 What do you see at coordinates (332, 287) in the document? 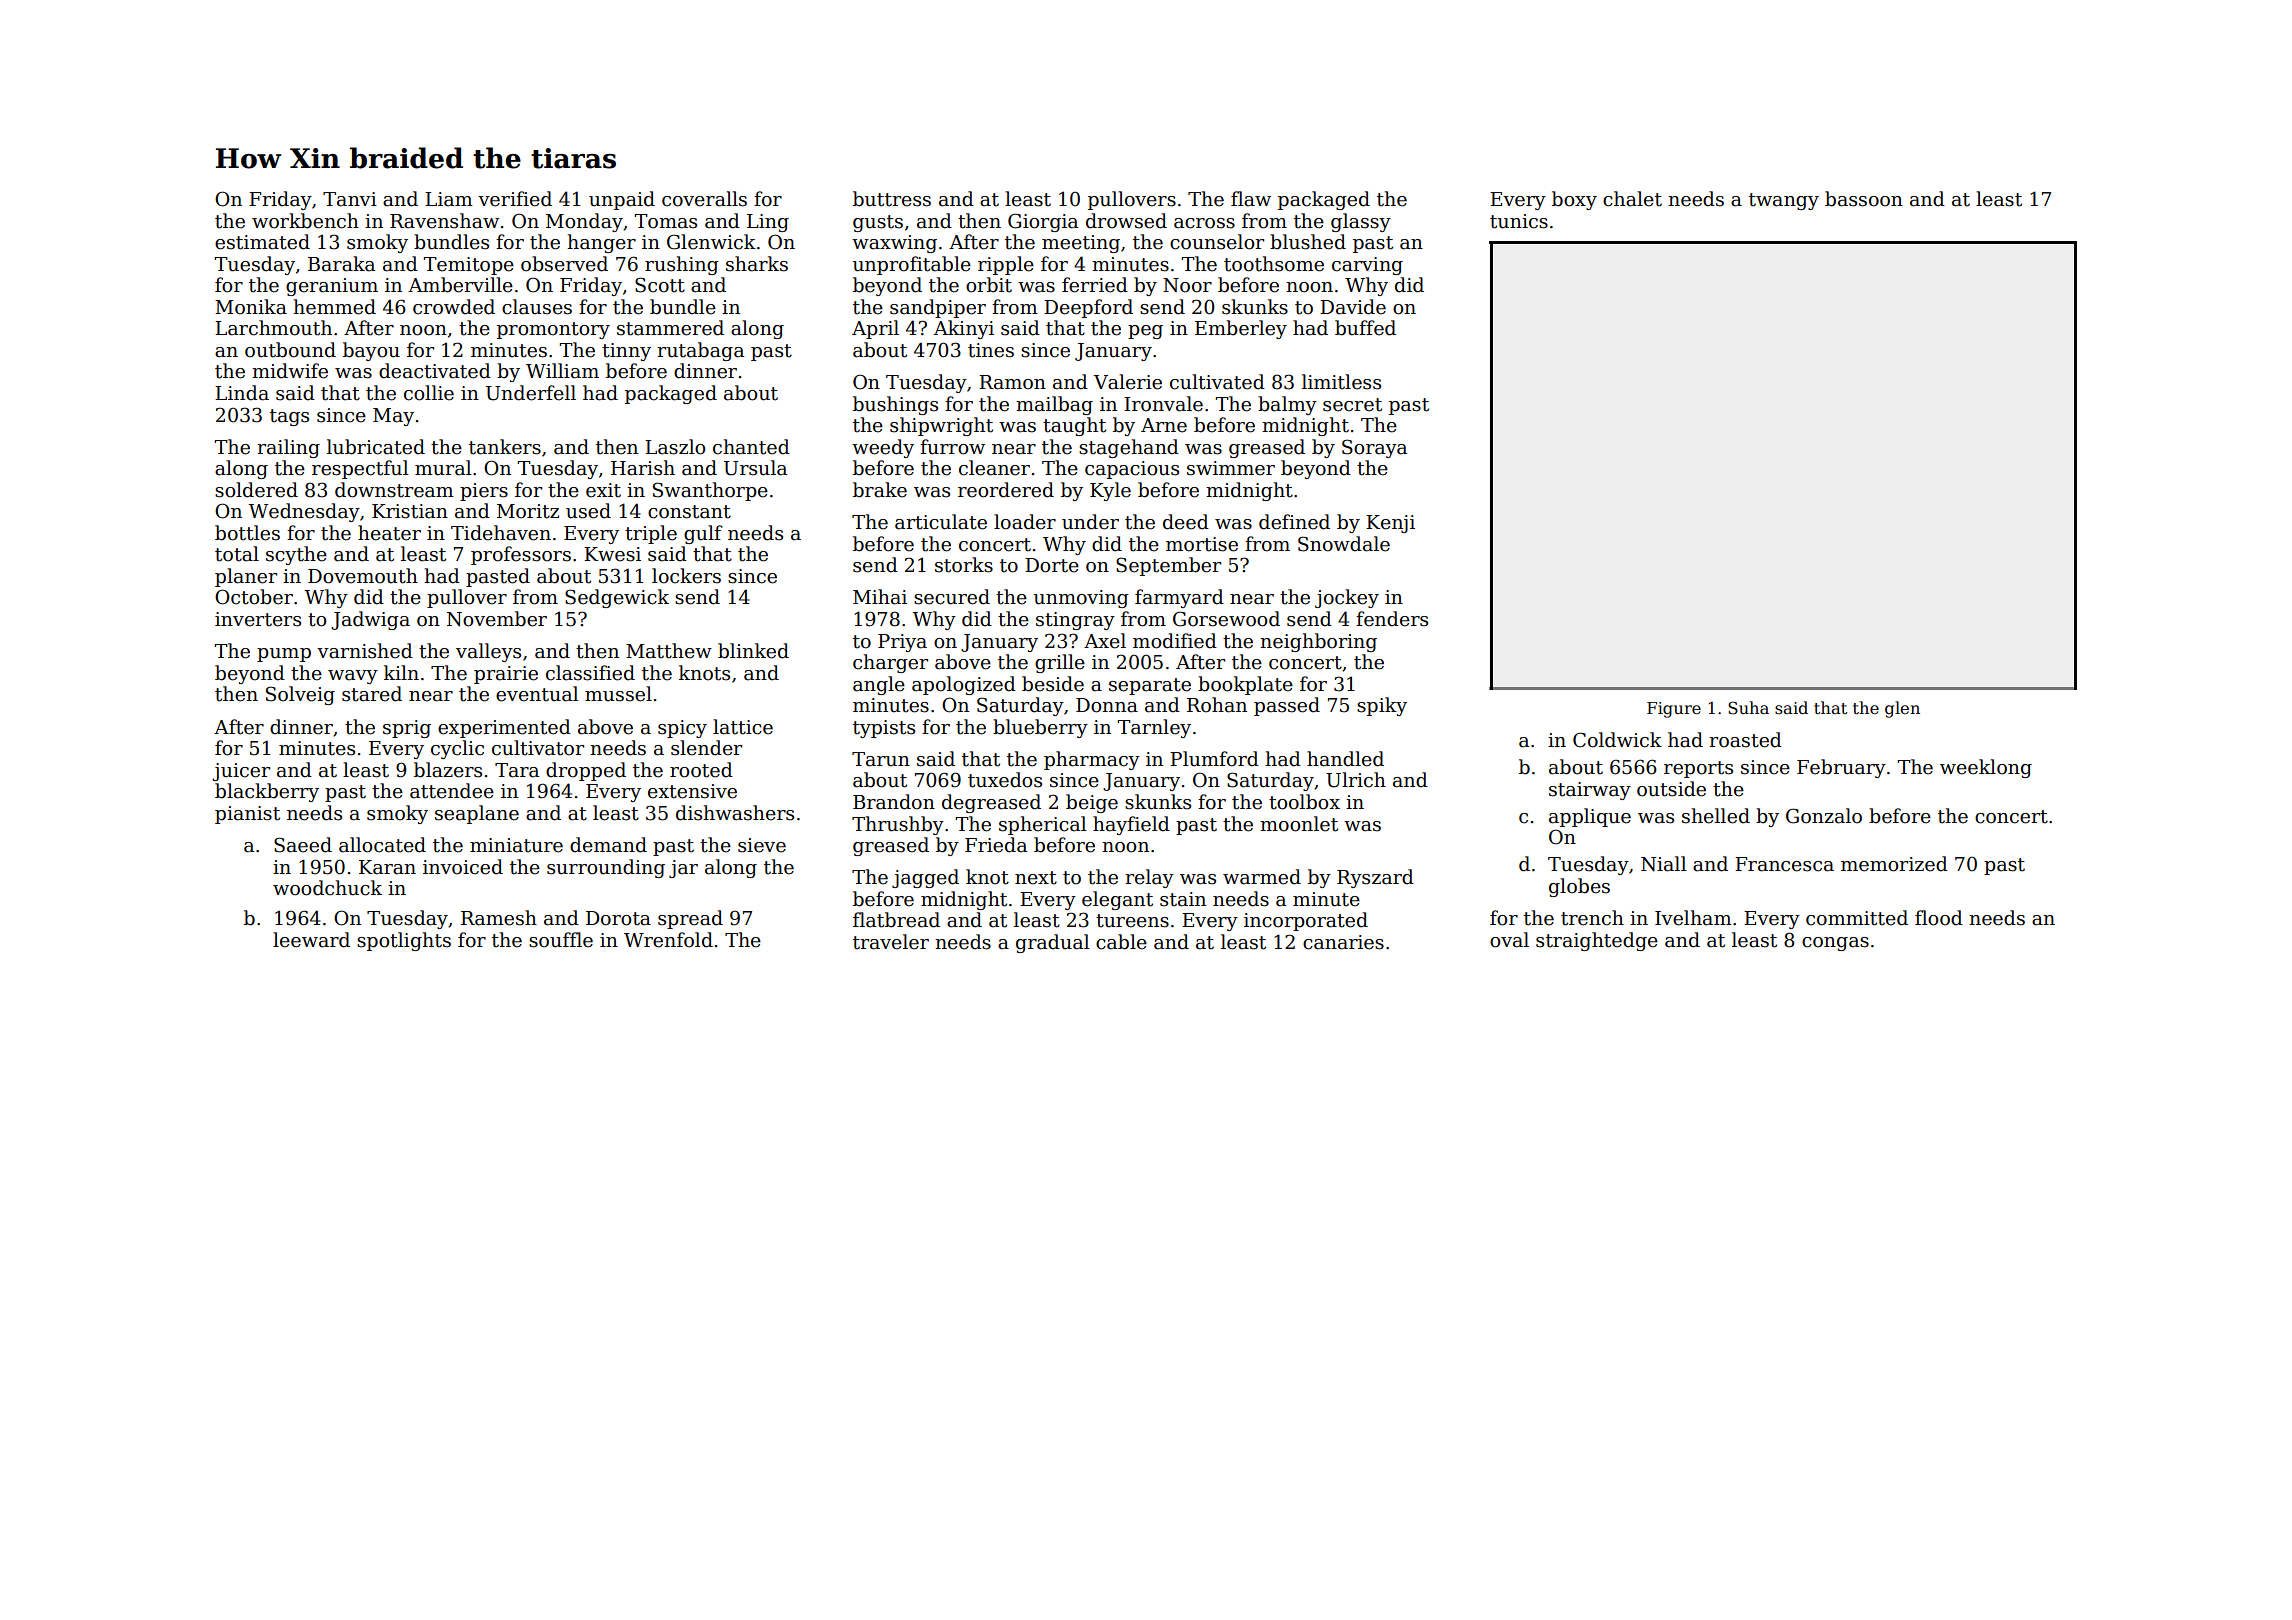
I see `geranium` at bounding box center [332, 287].
